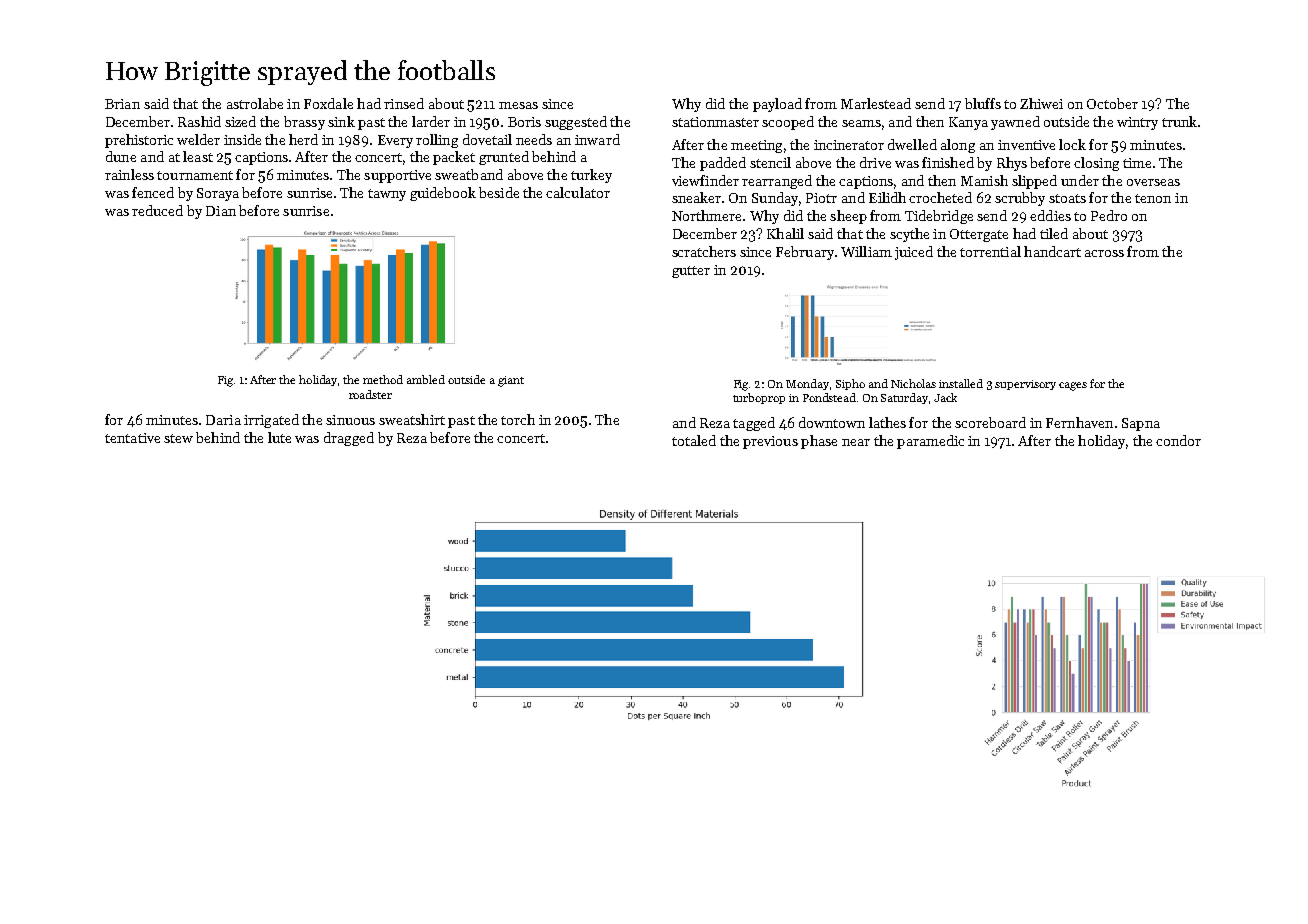  Describe the element at coordinates (511, 381) in the screenshot. I see `giant` at that location.
